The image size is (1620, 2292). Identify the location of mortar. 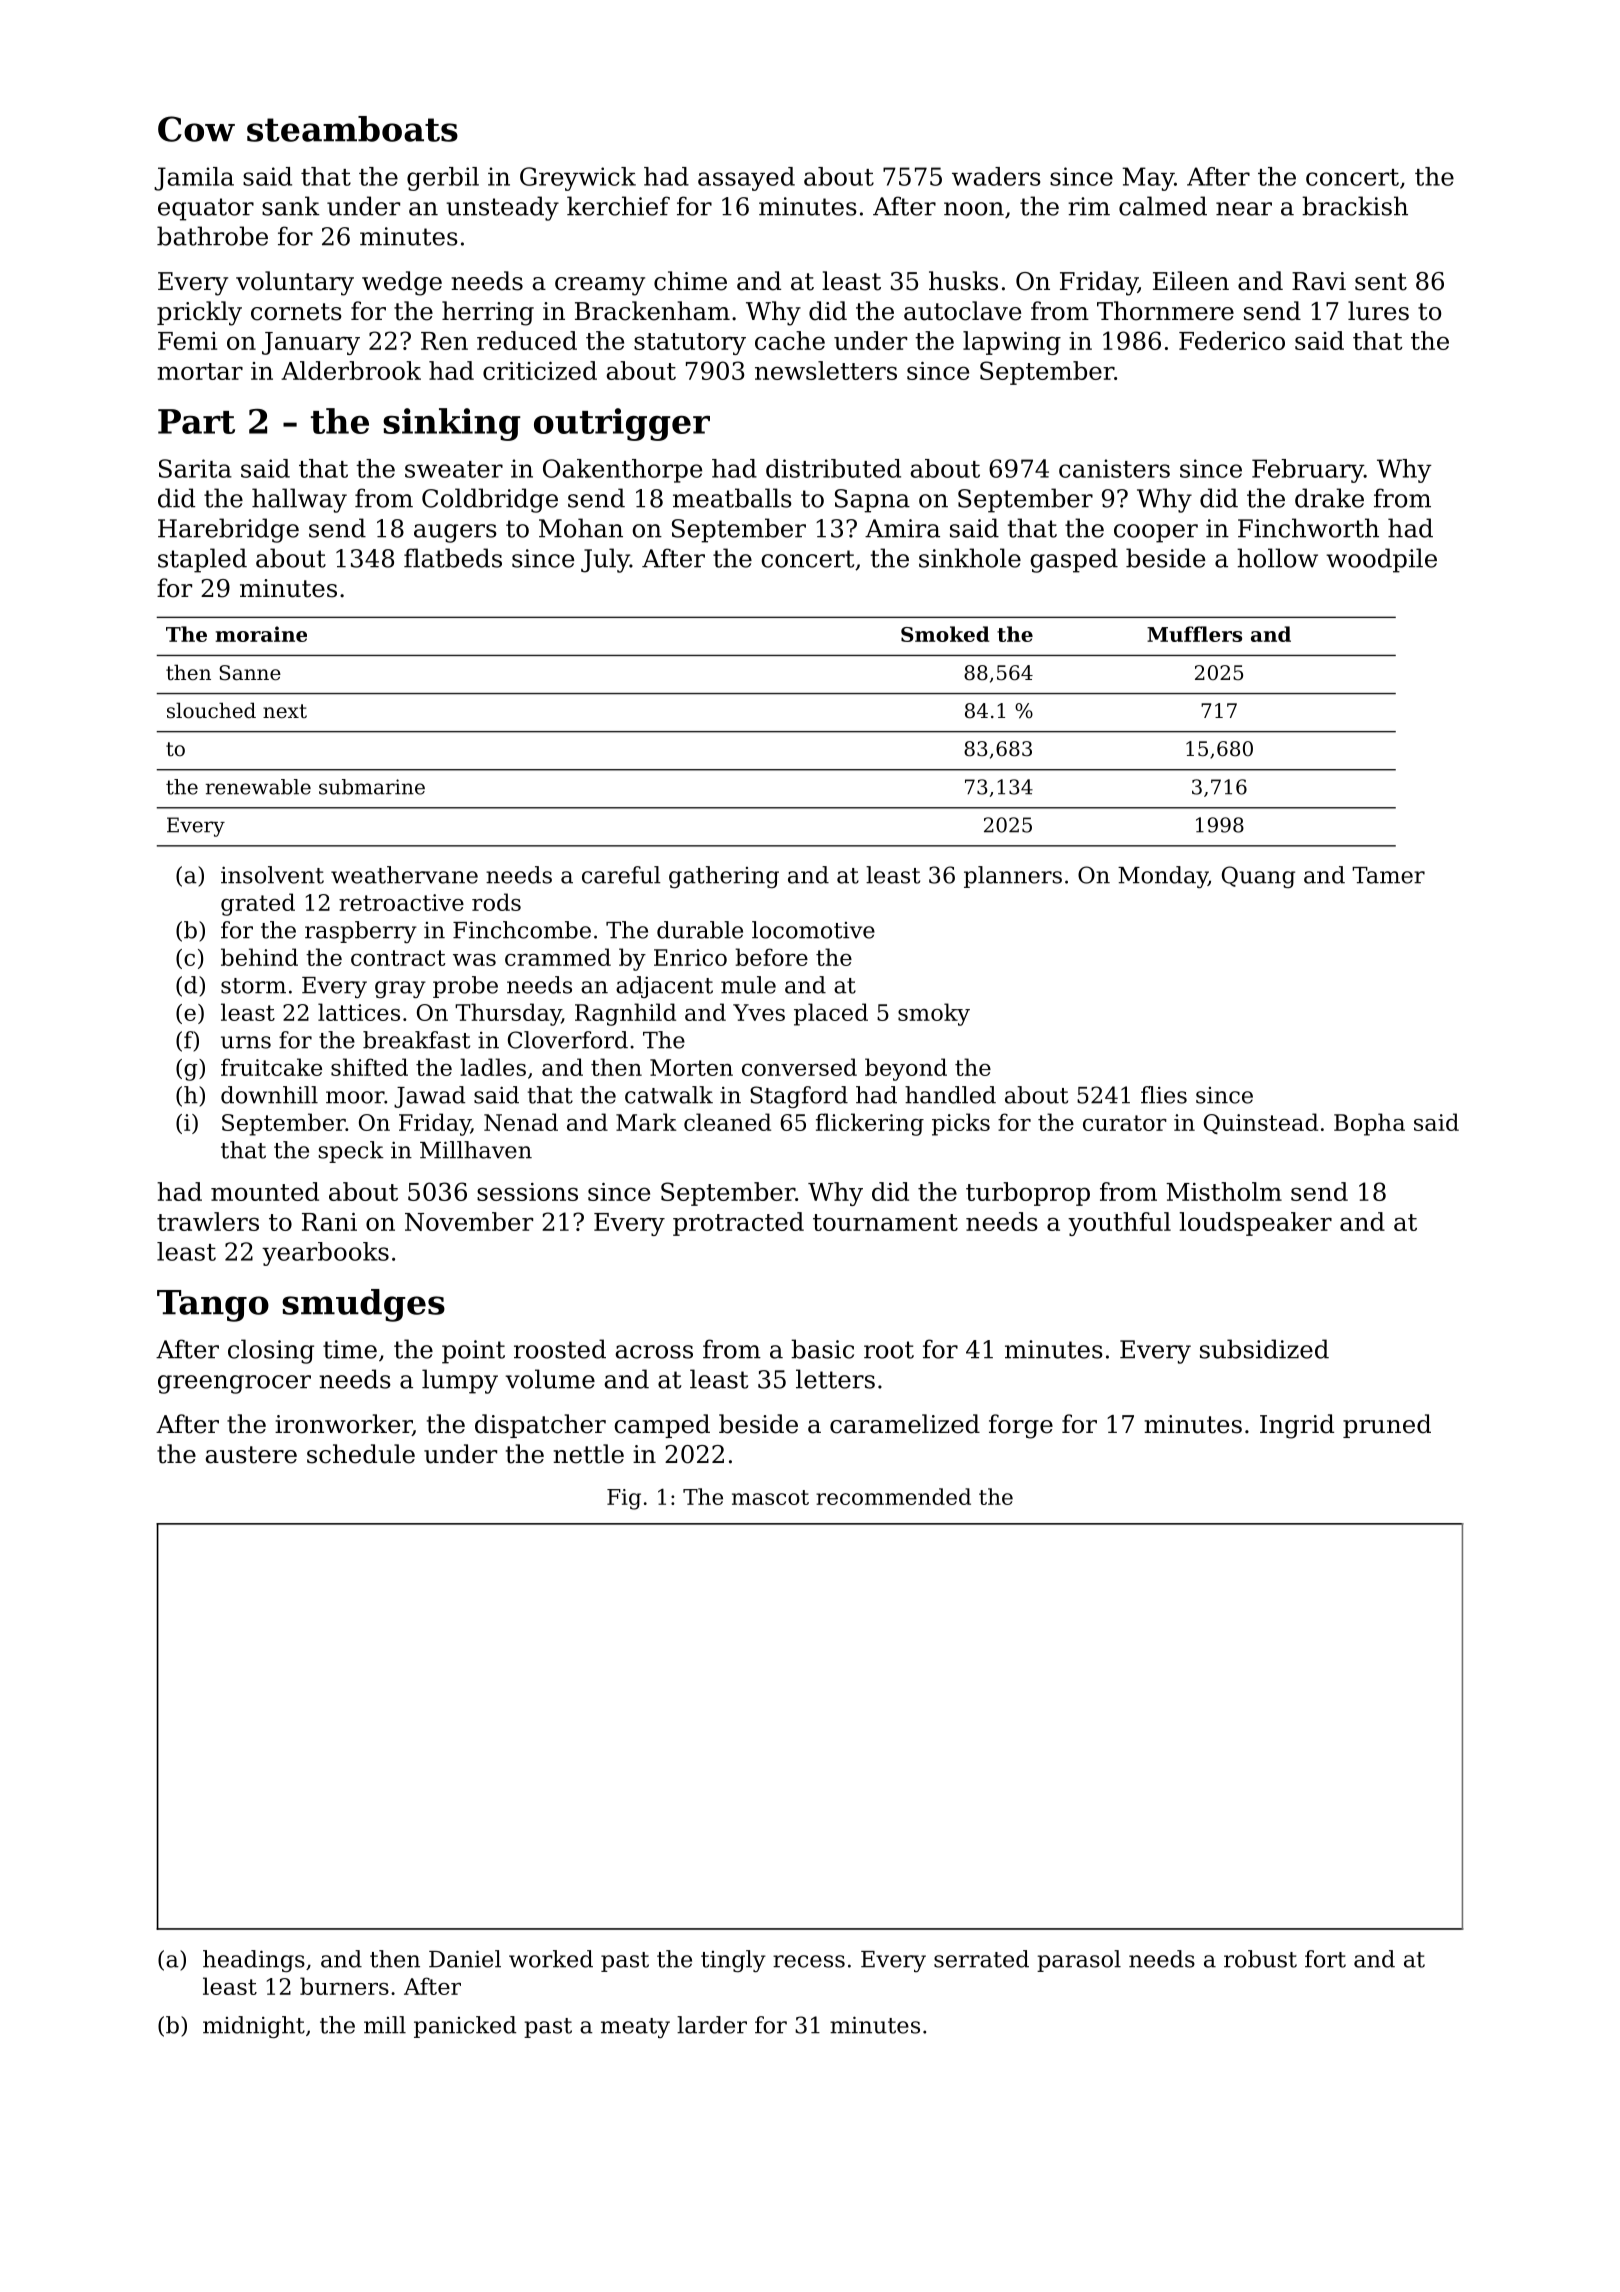
(200, 371).
